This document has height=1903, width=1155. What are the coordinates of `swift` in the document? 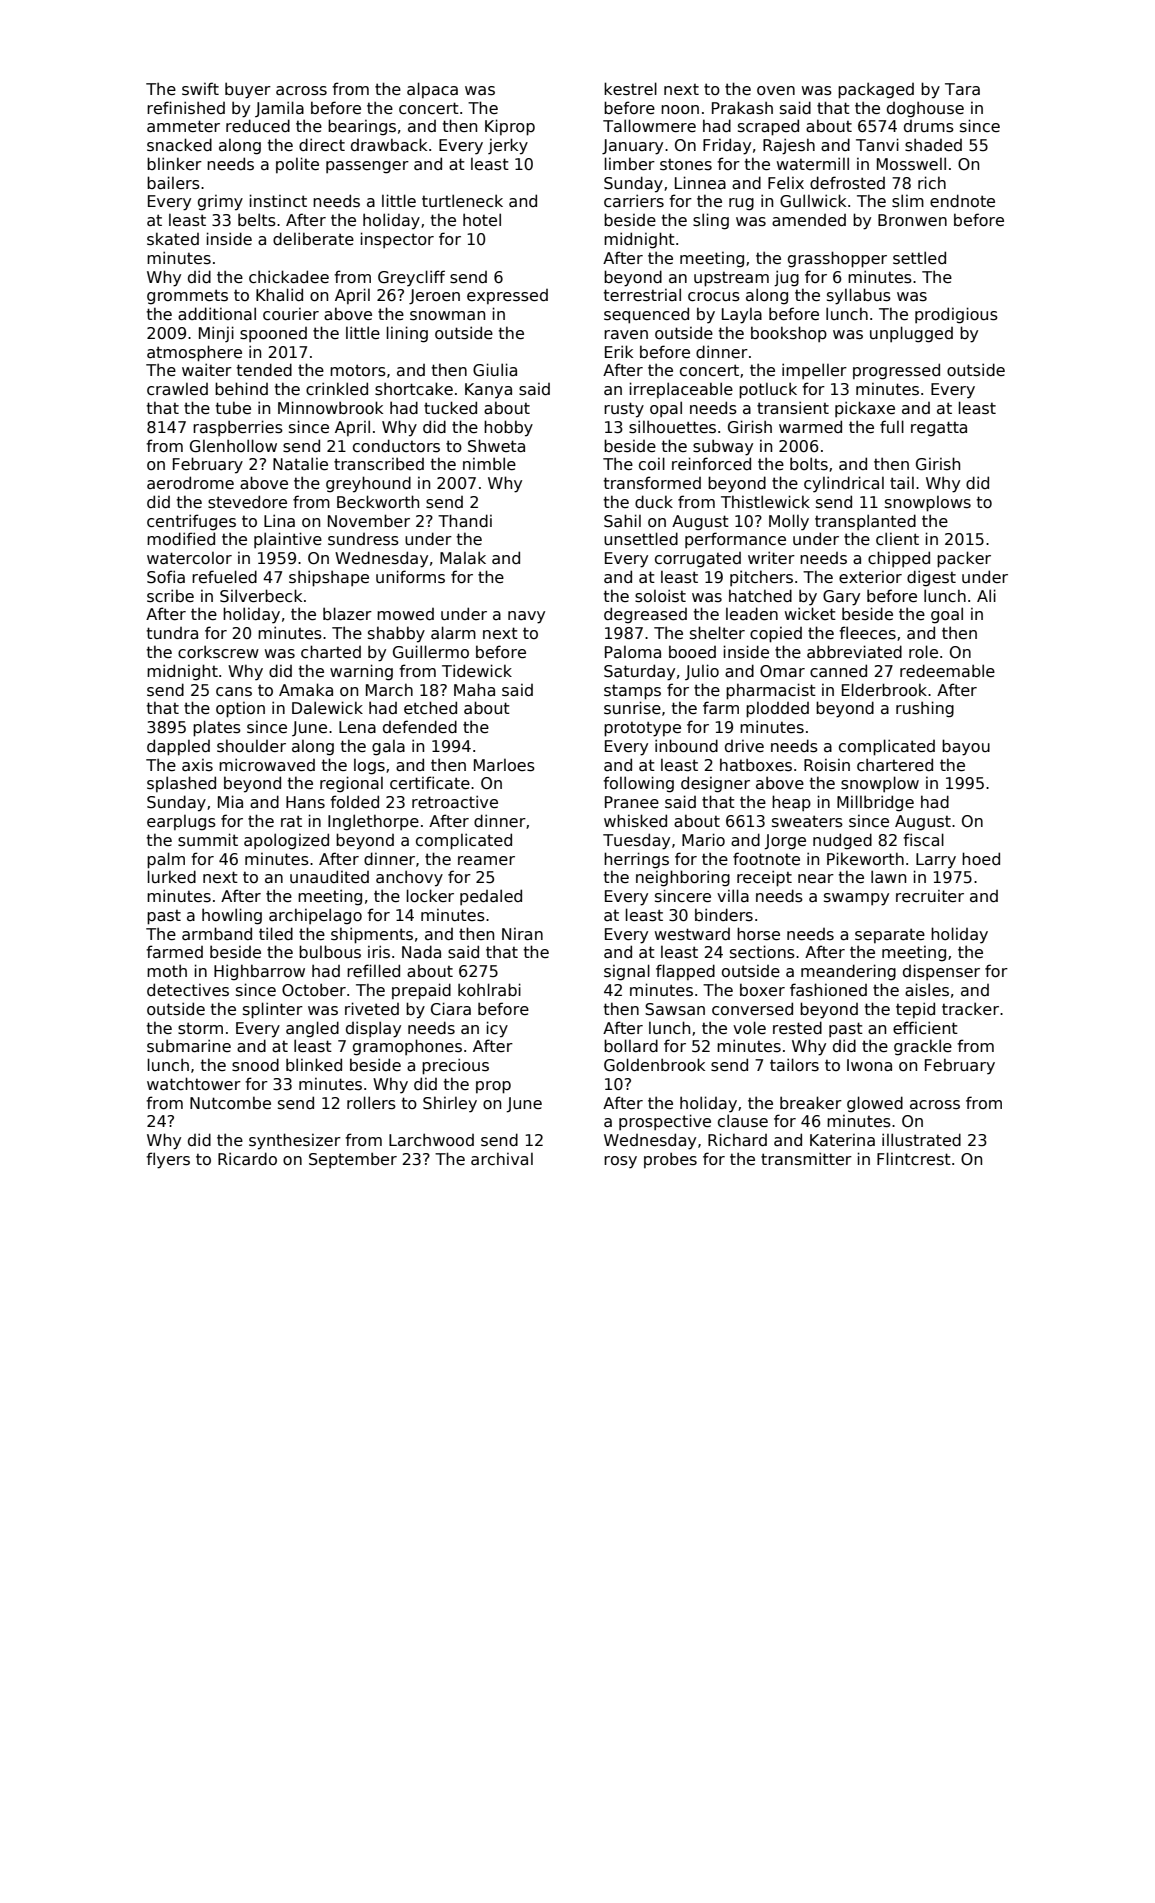 It's located at (200, 89).
